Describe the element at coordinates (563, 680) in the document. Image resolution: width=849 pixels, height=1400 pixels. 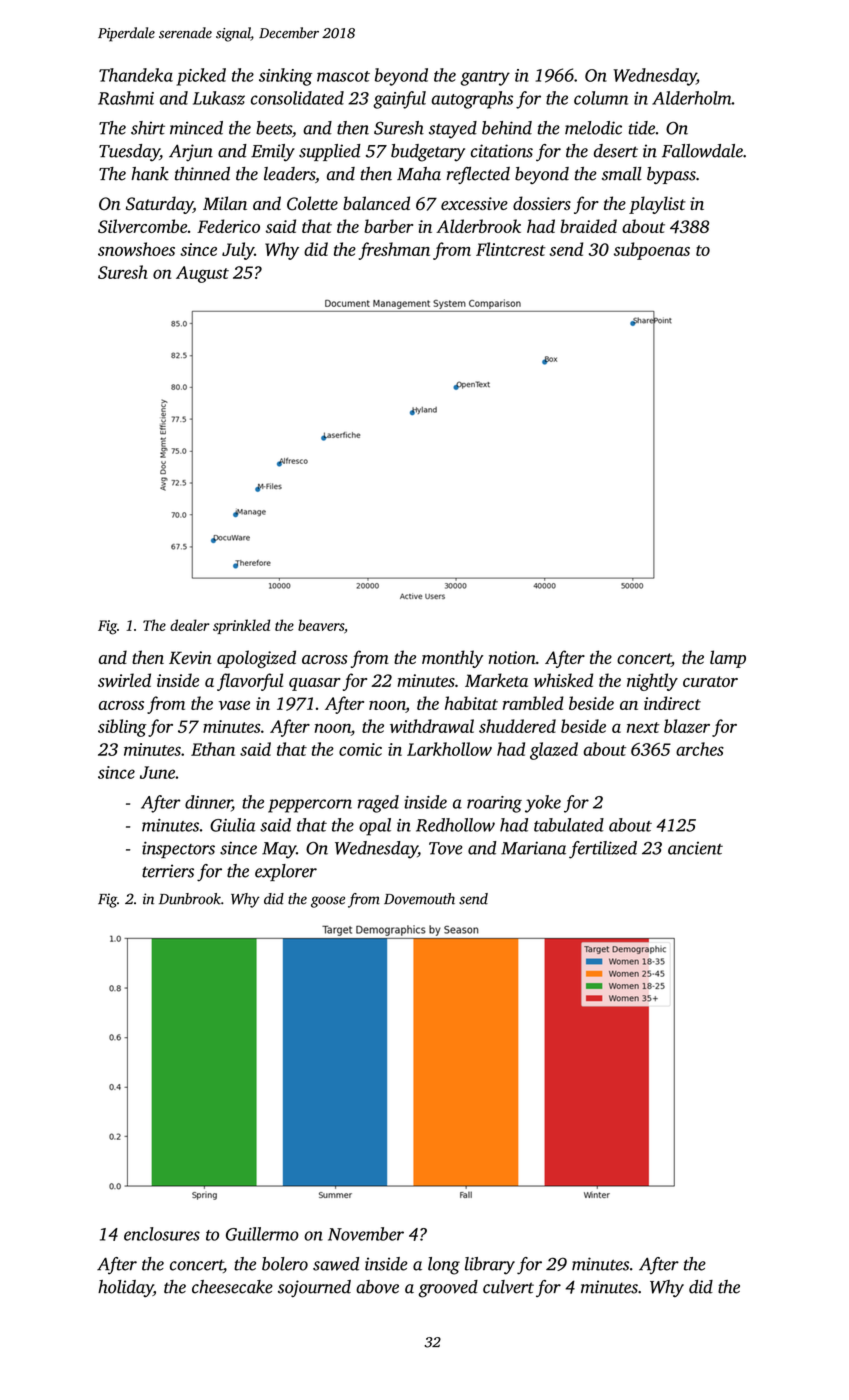
I see `whisked` at that location.
